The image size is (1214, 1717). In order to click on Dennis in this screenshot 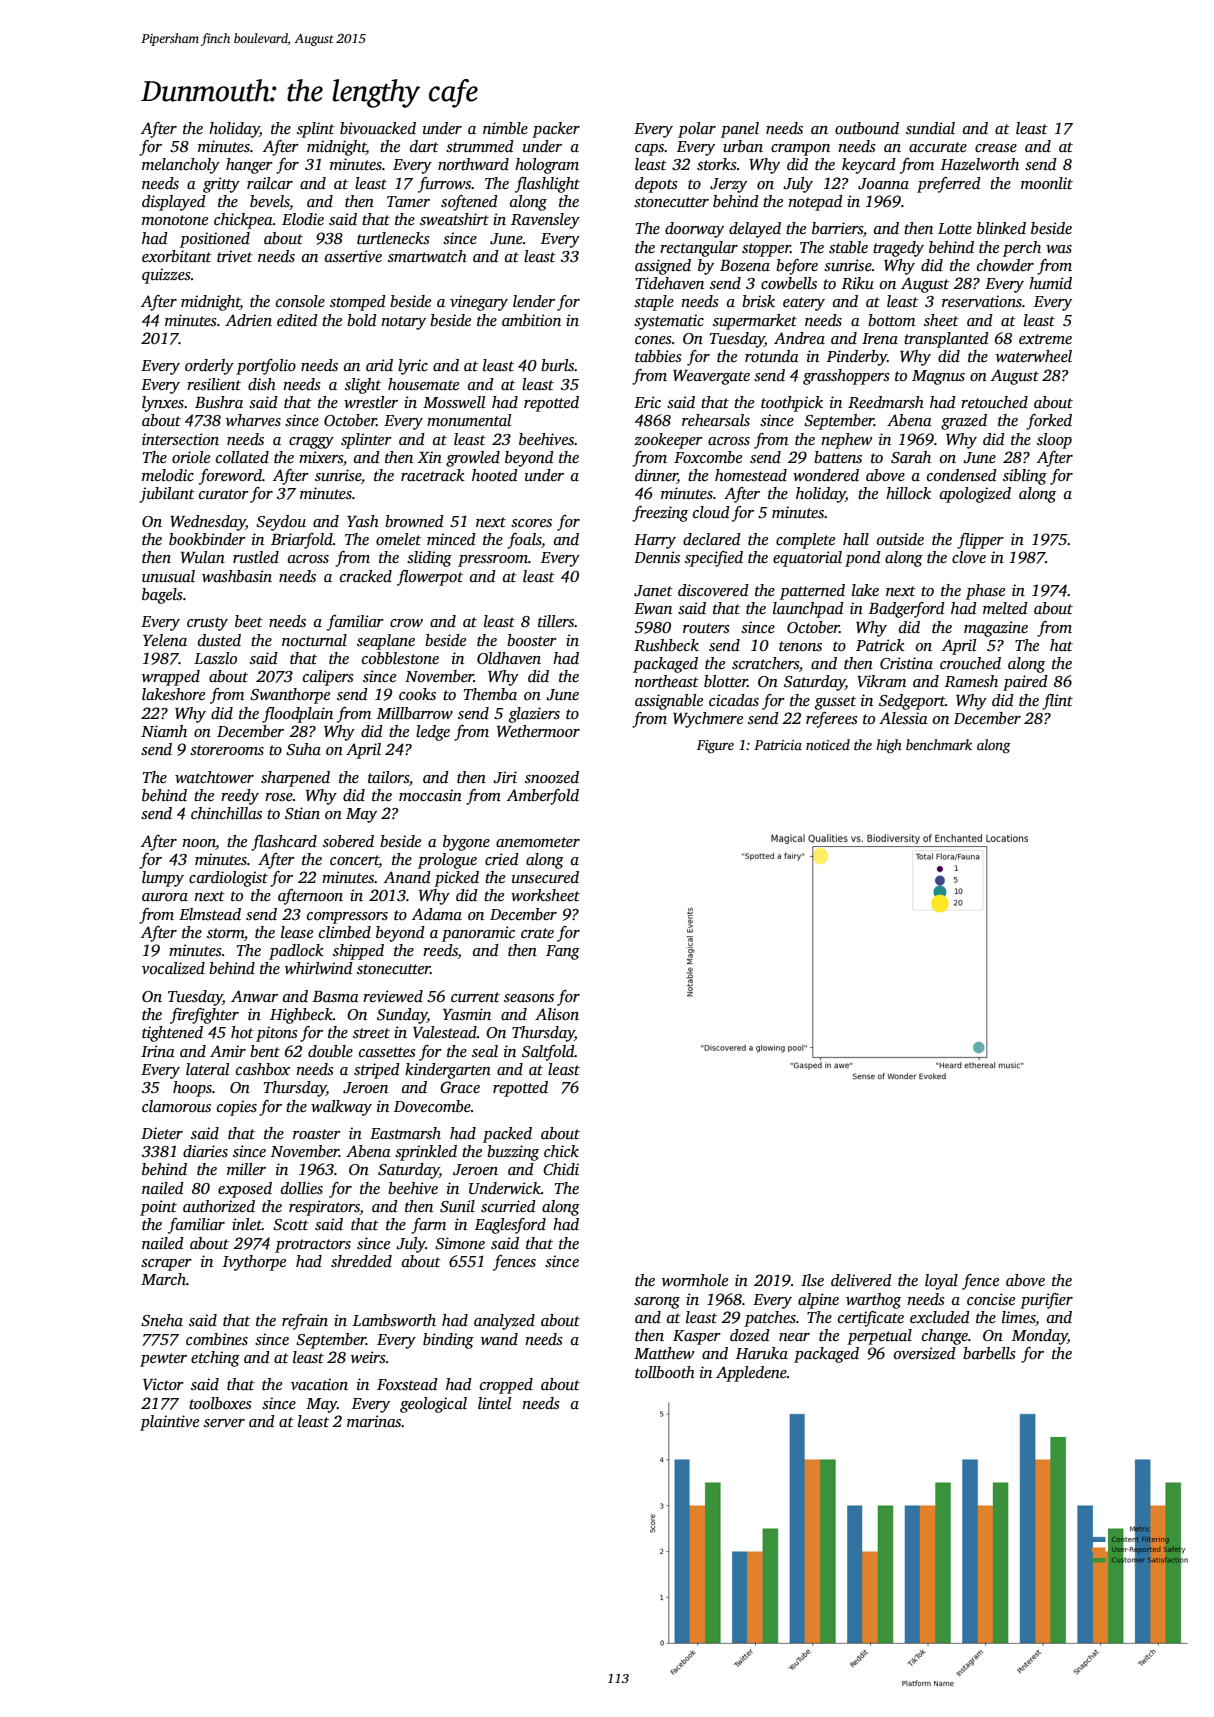, I will do `click(657, 557)`.
